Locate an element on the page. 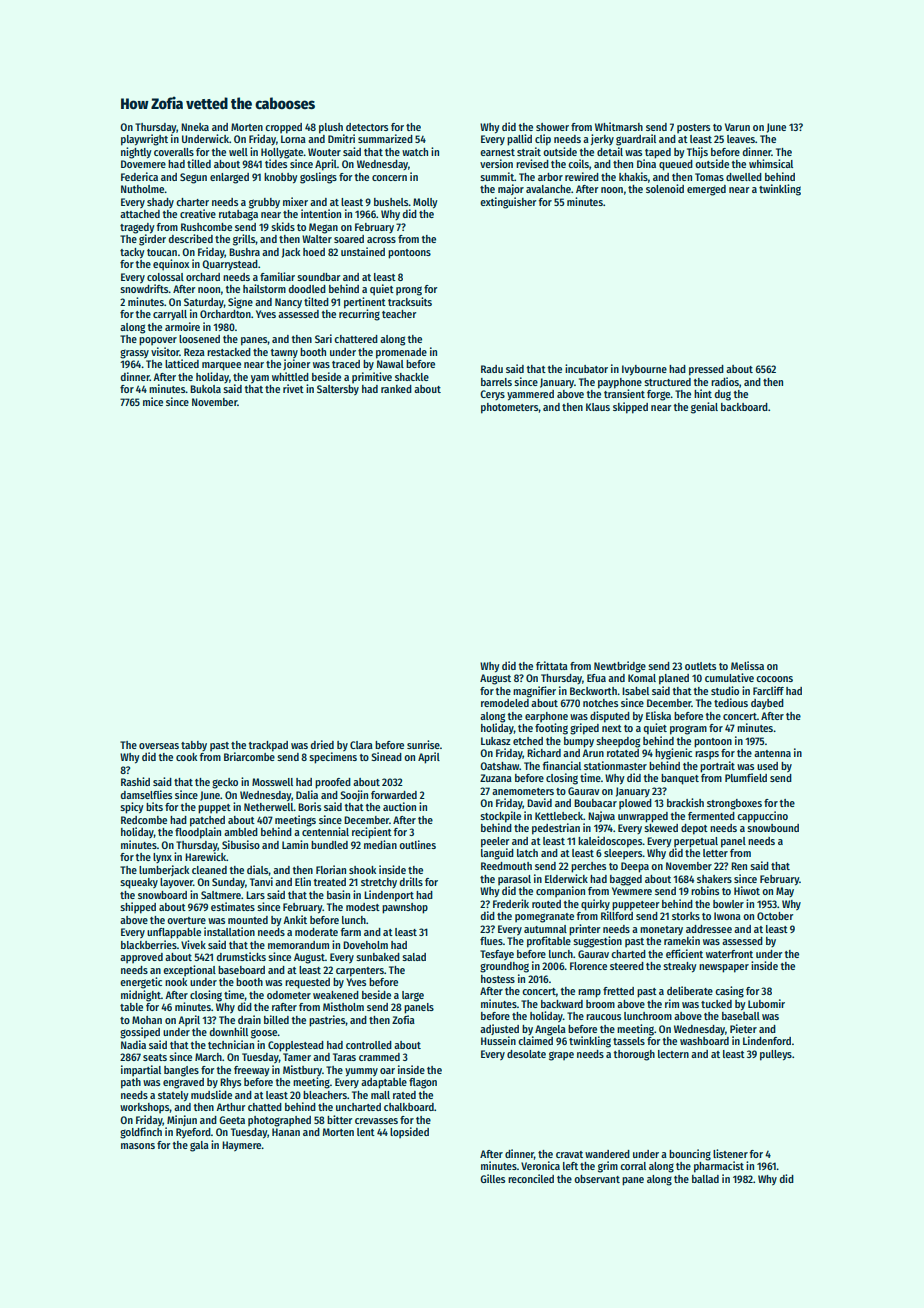  lopsided is located at coordinates (409, 1132).
